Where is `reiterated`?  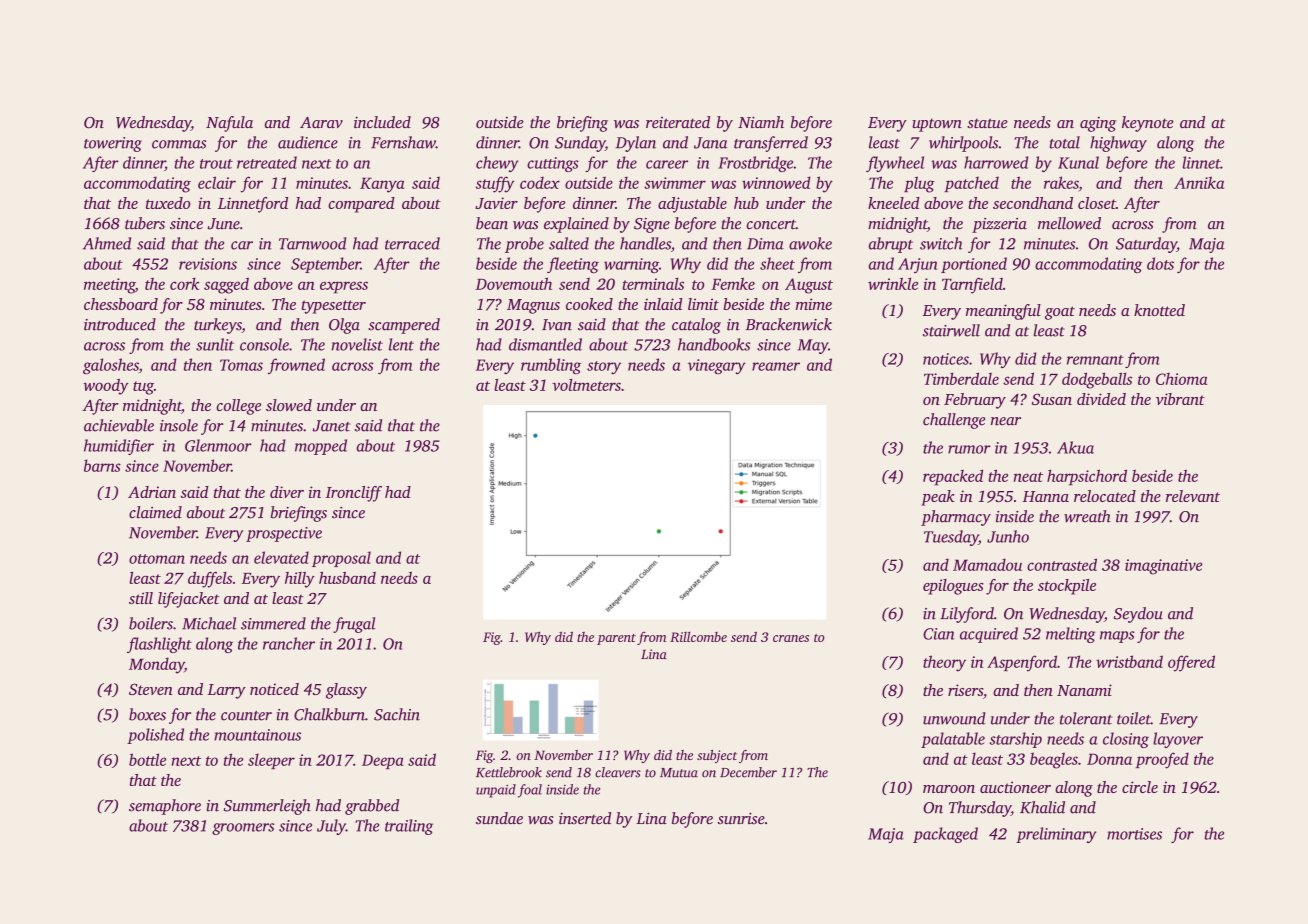 reiterated is located at coordinates (678, 122).
